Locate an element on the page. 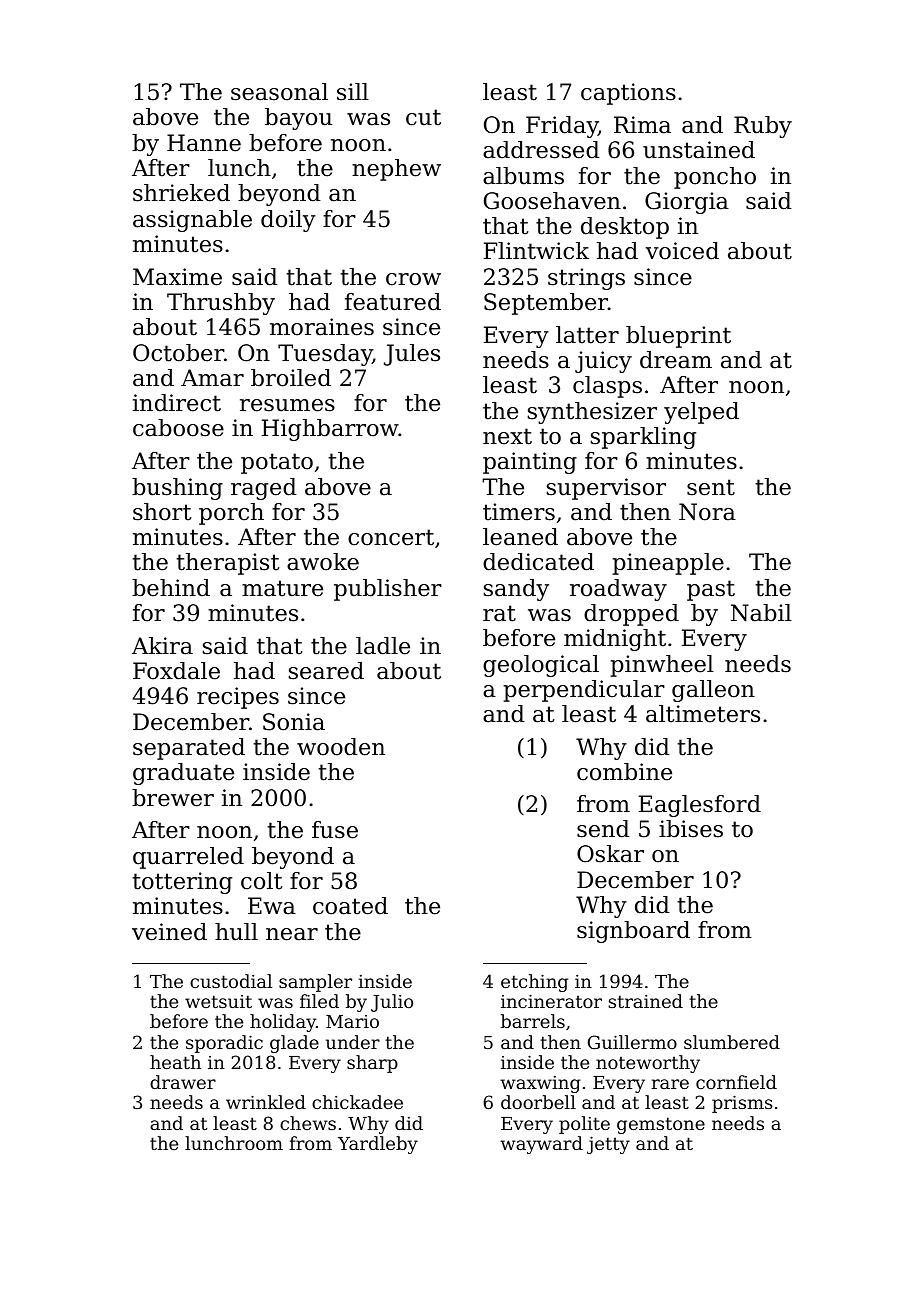  timers is located at coordinates (519, 512).
